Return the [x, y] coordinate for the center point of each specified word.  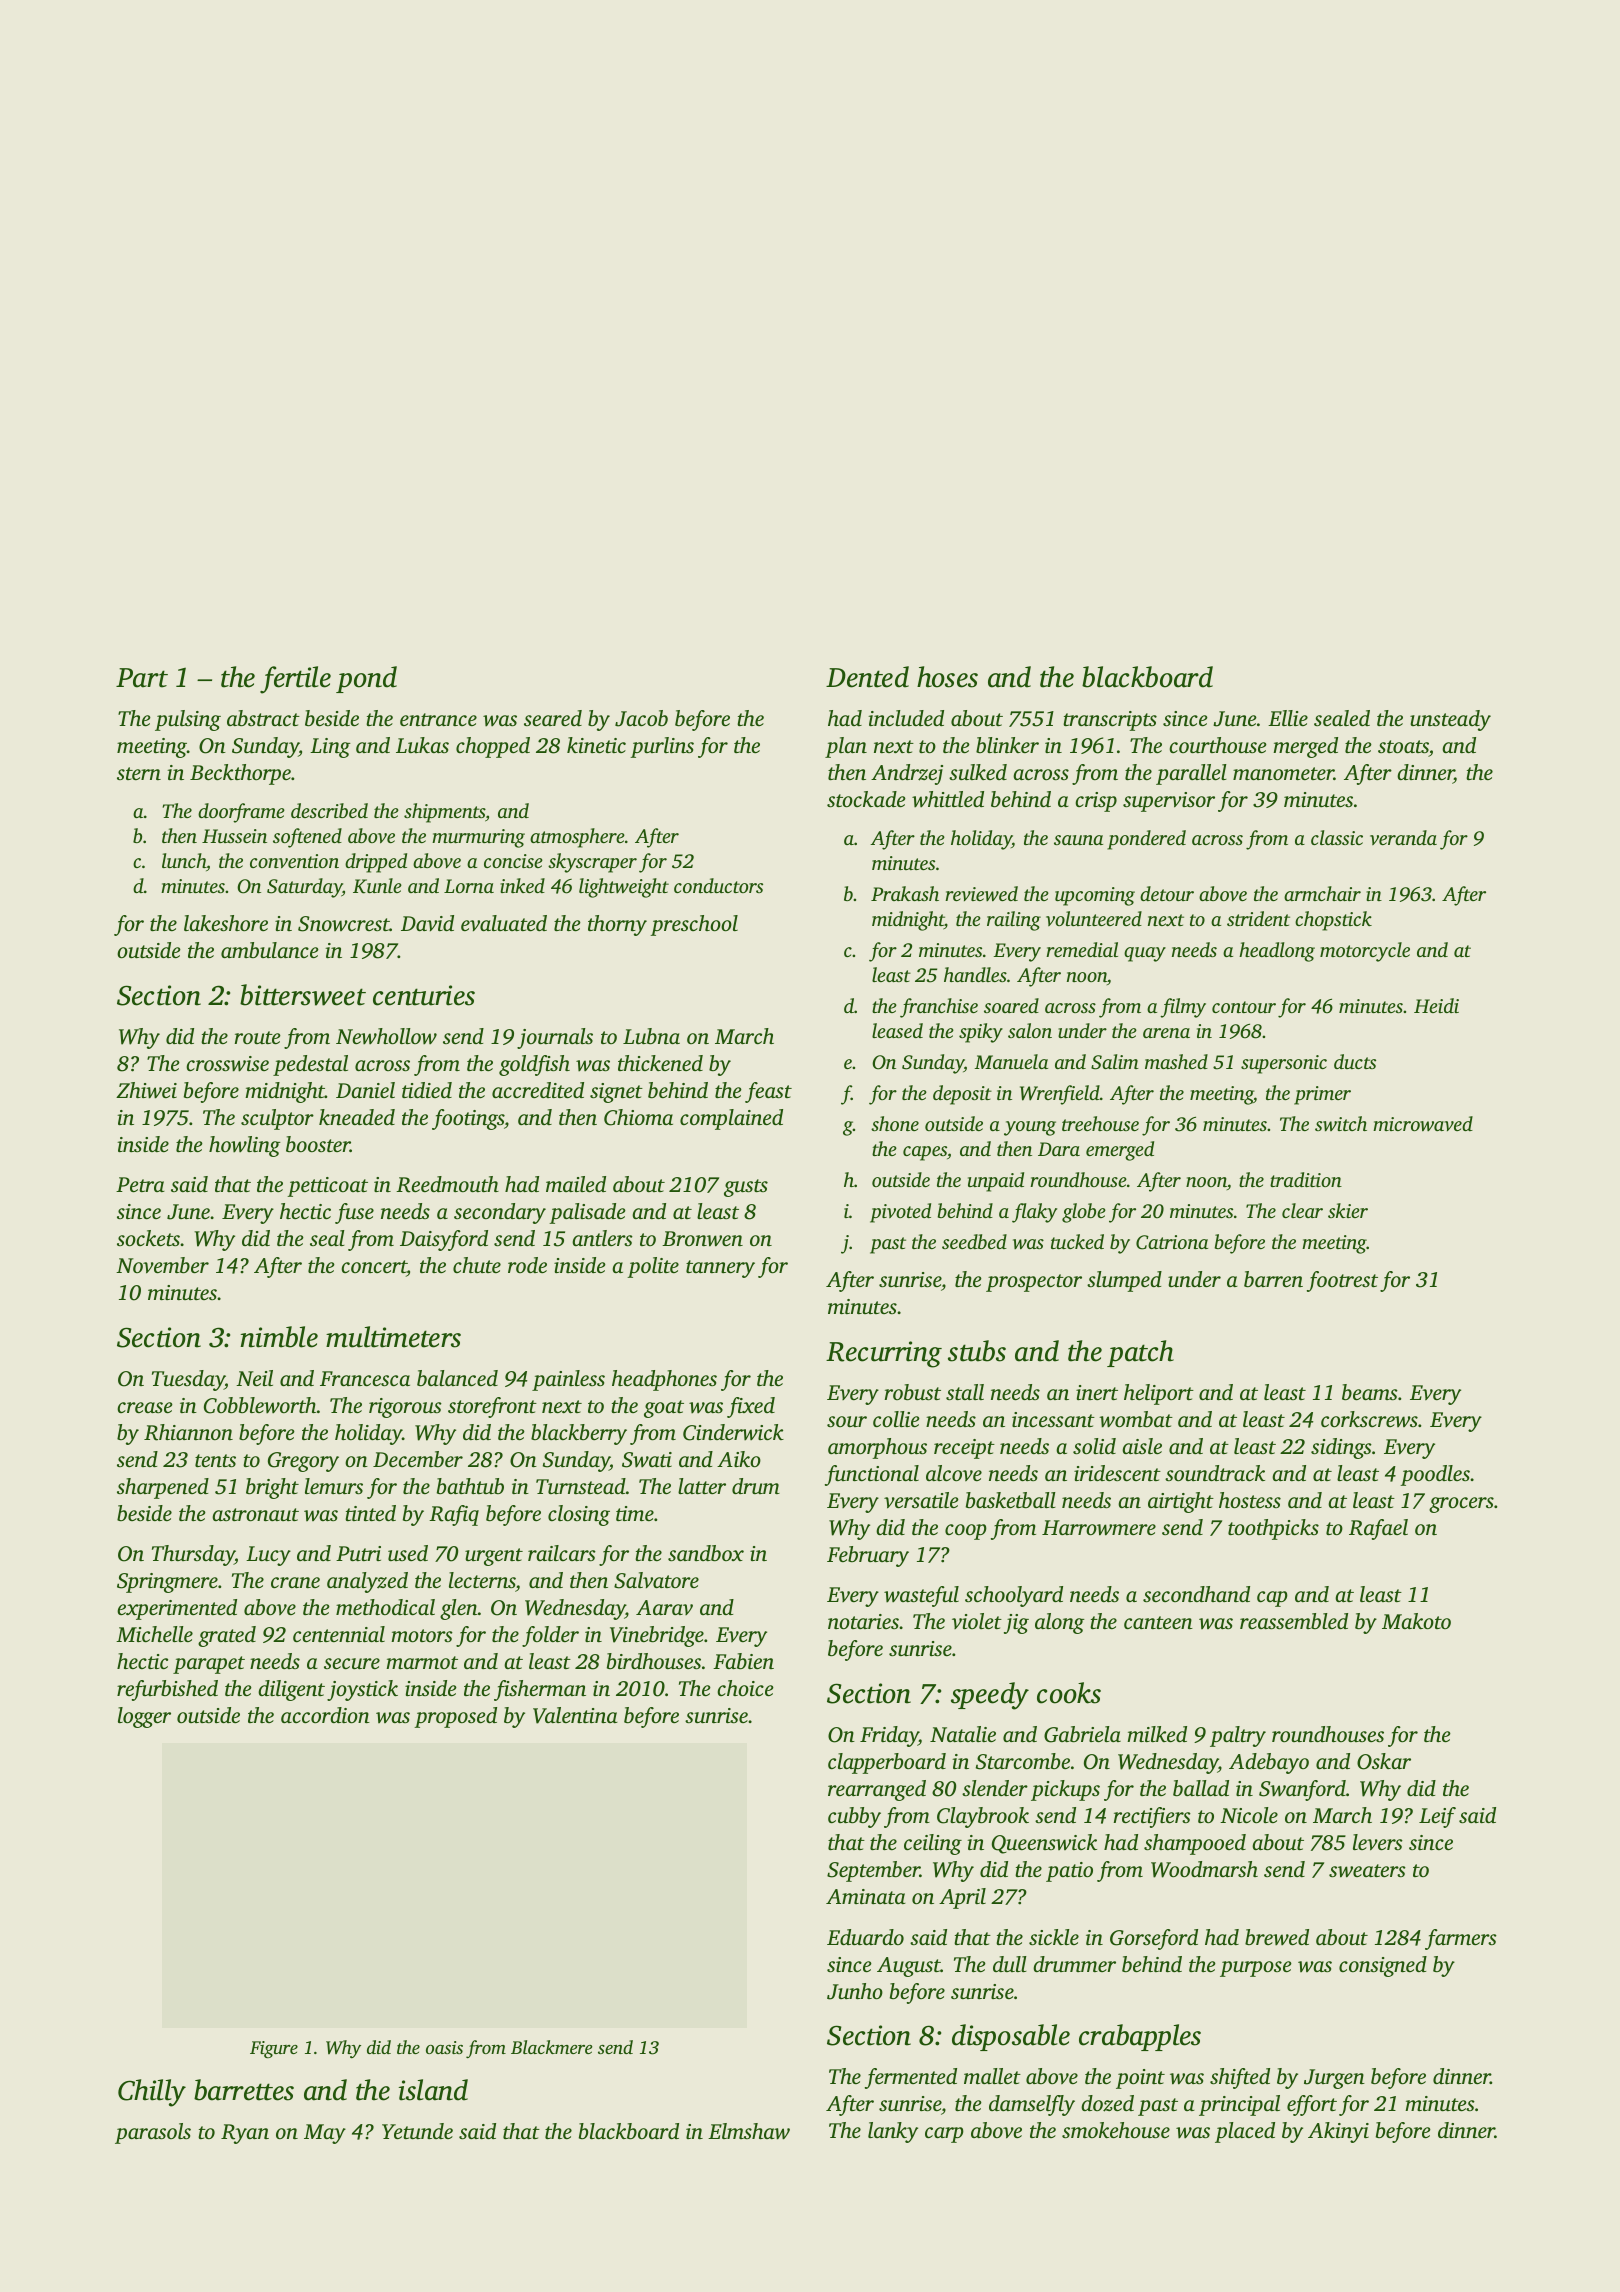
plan [846, 747]
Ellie [1288, 718]
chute [477, 1265]
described [329, 810]
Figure [274, 2050]
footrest [1342, 1281]
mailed [576, 1184]
